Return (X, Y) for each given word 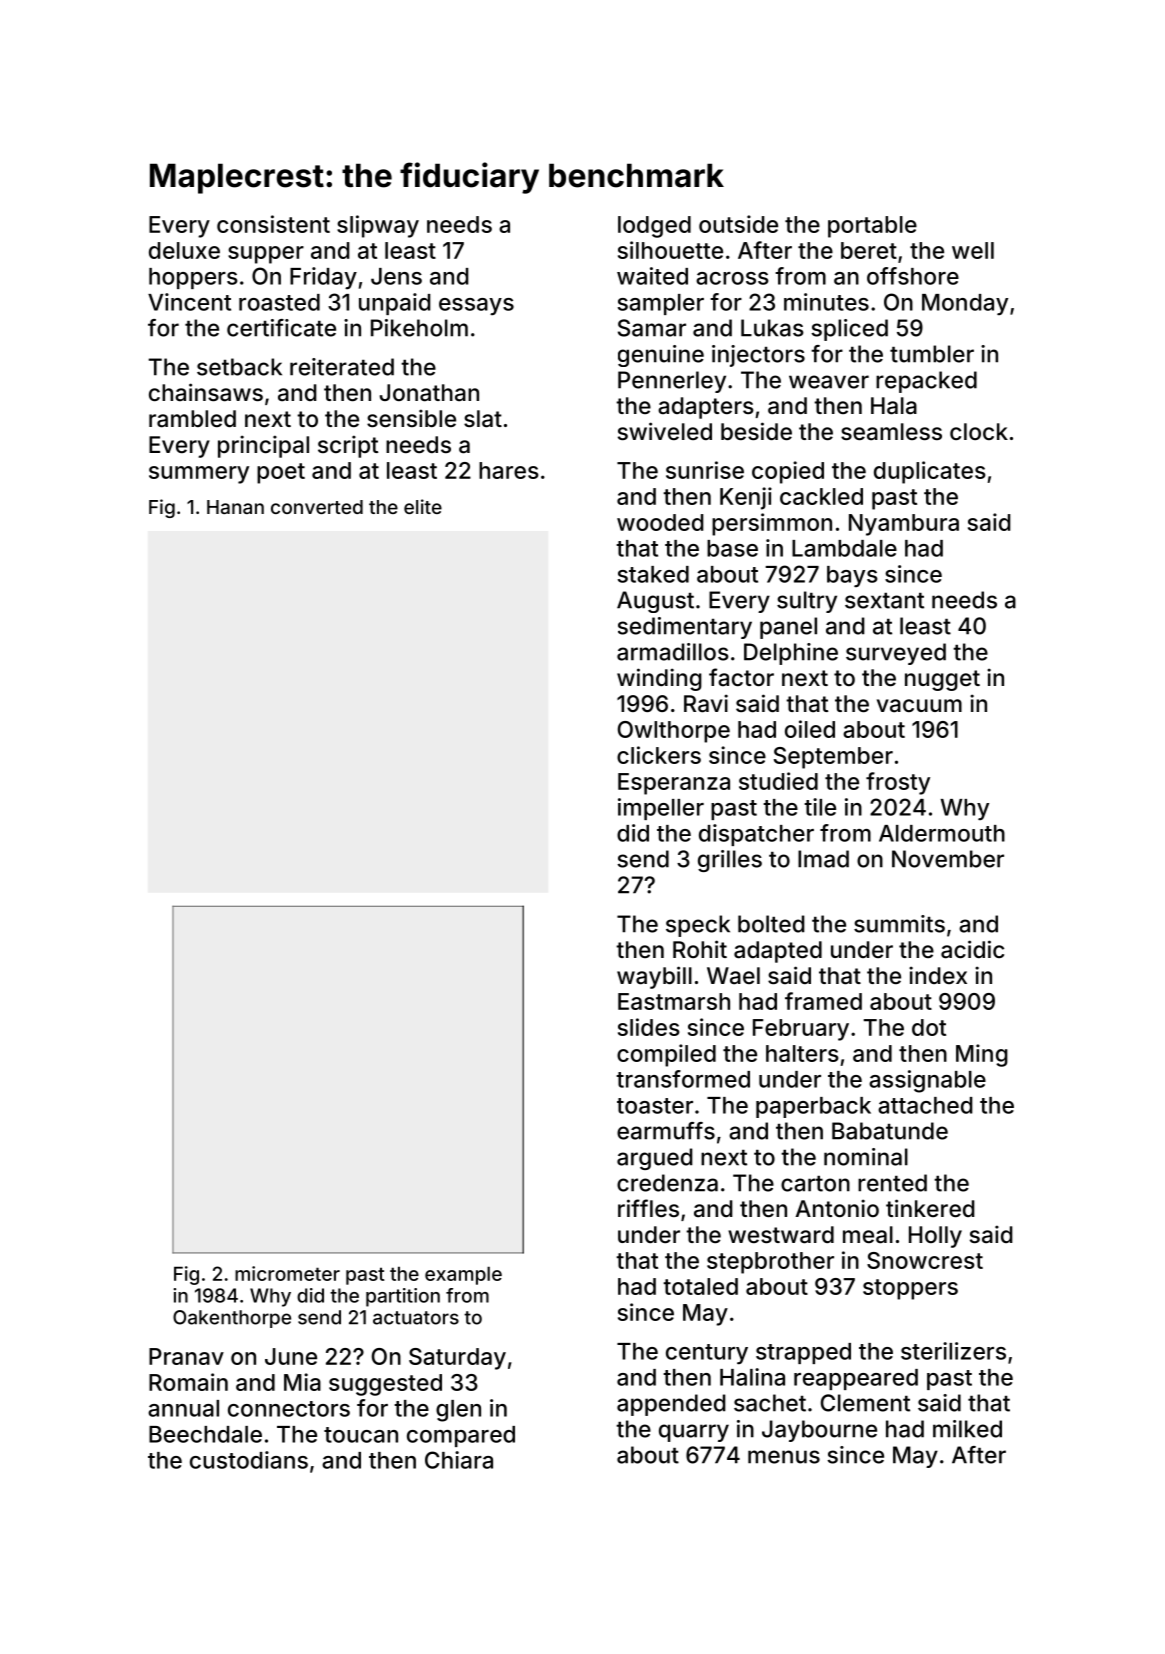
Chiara (459, 1460)
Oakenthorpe (232, 1319)
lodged (654, 227)
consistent (273, 224)
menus (784, 1457)
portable (872, 227)
